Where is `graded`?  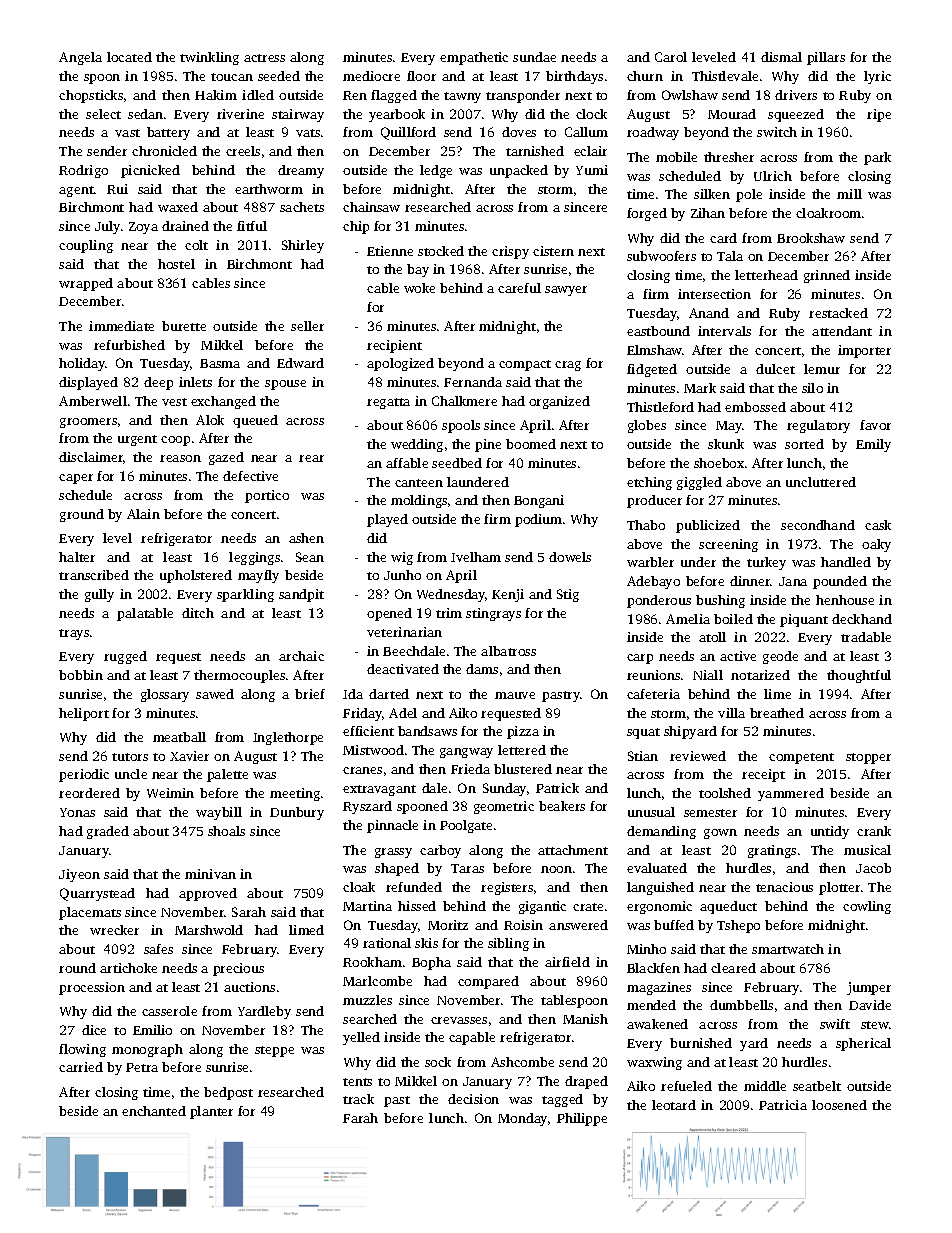
graded is located at coordinates (108, 832).
